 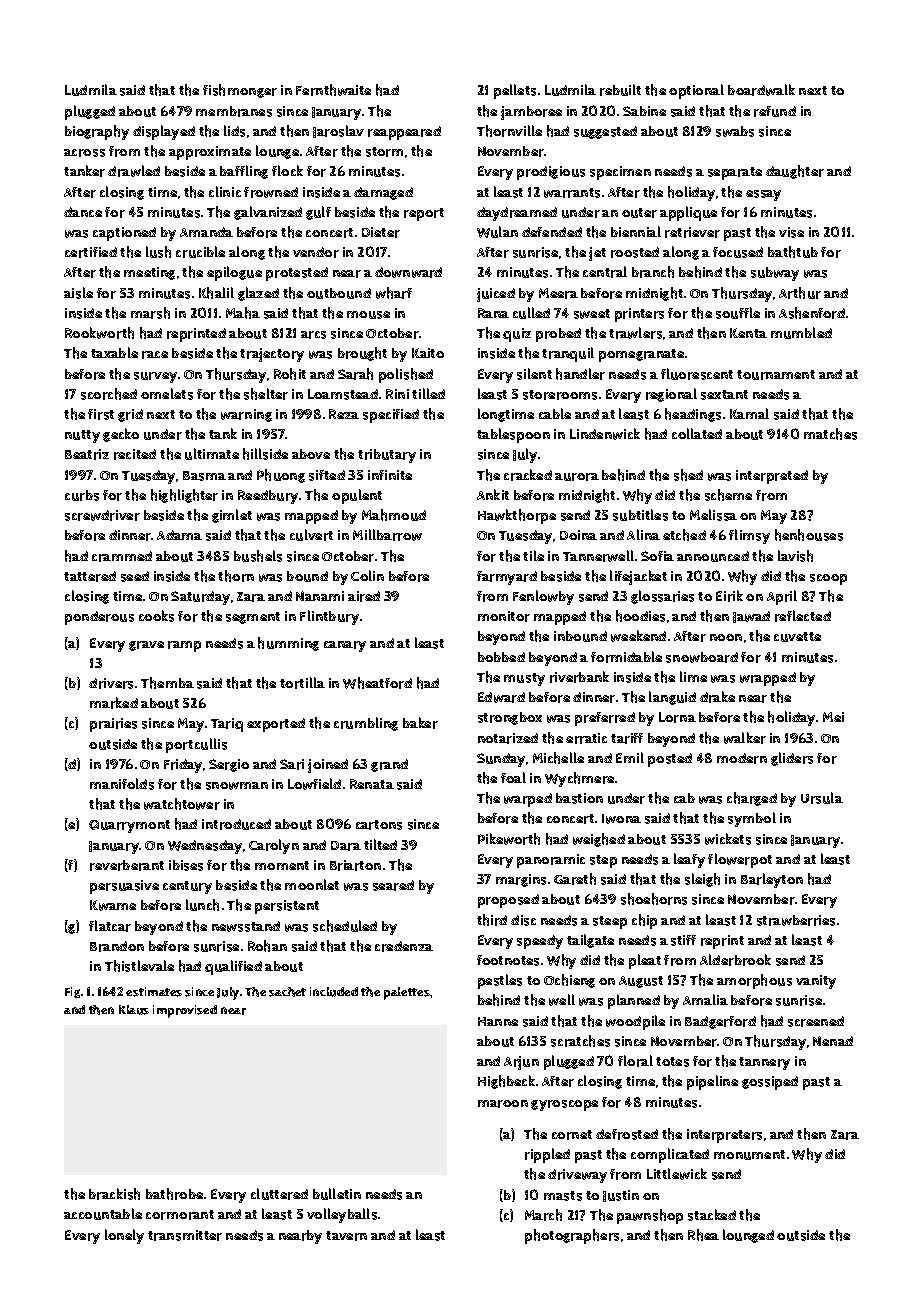 What do you see at coordinates (185, 1235) in the page?
I see `transmitter` at bounding box center [185, 1235].
